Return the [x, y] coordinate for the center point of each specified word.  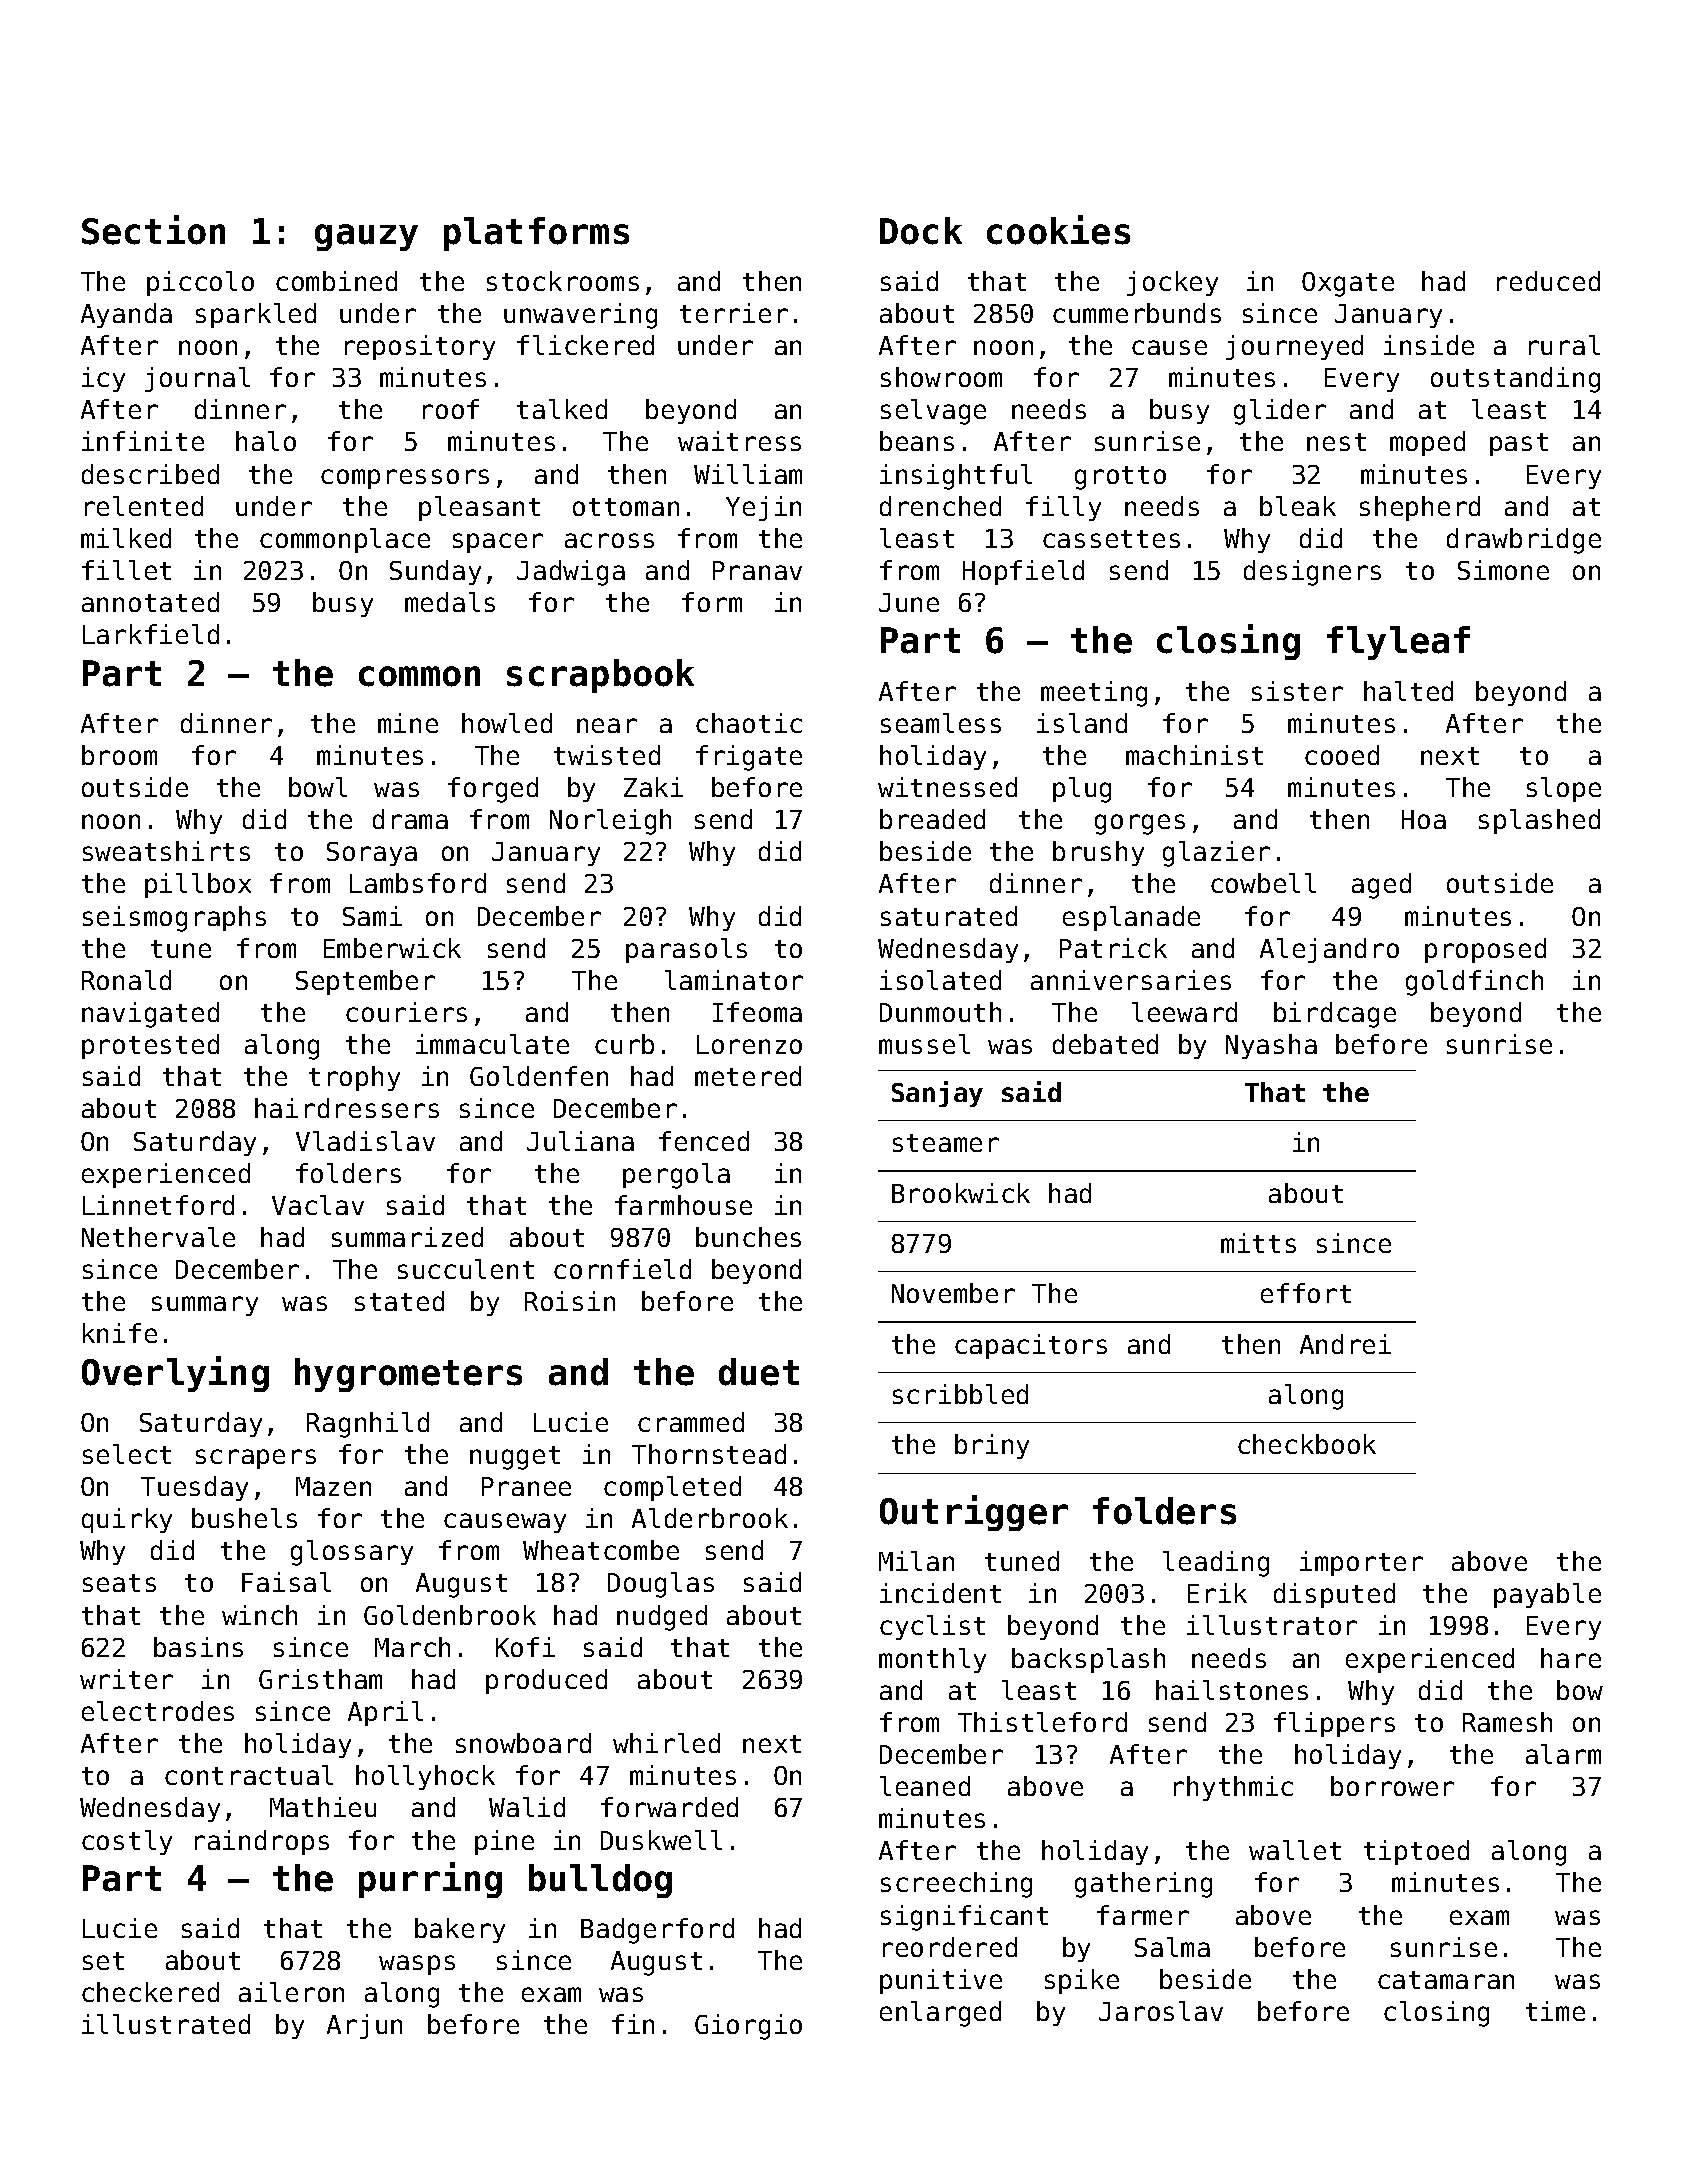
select [127, 1454]
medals [450, 602]
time [1555, 2011]
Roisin [570, 1301]
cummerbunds [1137, 313]
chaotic [749, 723]
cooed [1342, 755]
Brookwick [961, 1193]
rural [1564, 345]
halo [266, 441]
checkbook [1307, 1444]
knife [120, 1333]
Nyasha [1271, 1046]
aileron [291, 1992]
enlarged [940, 2014]
